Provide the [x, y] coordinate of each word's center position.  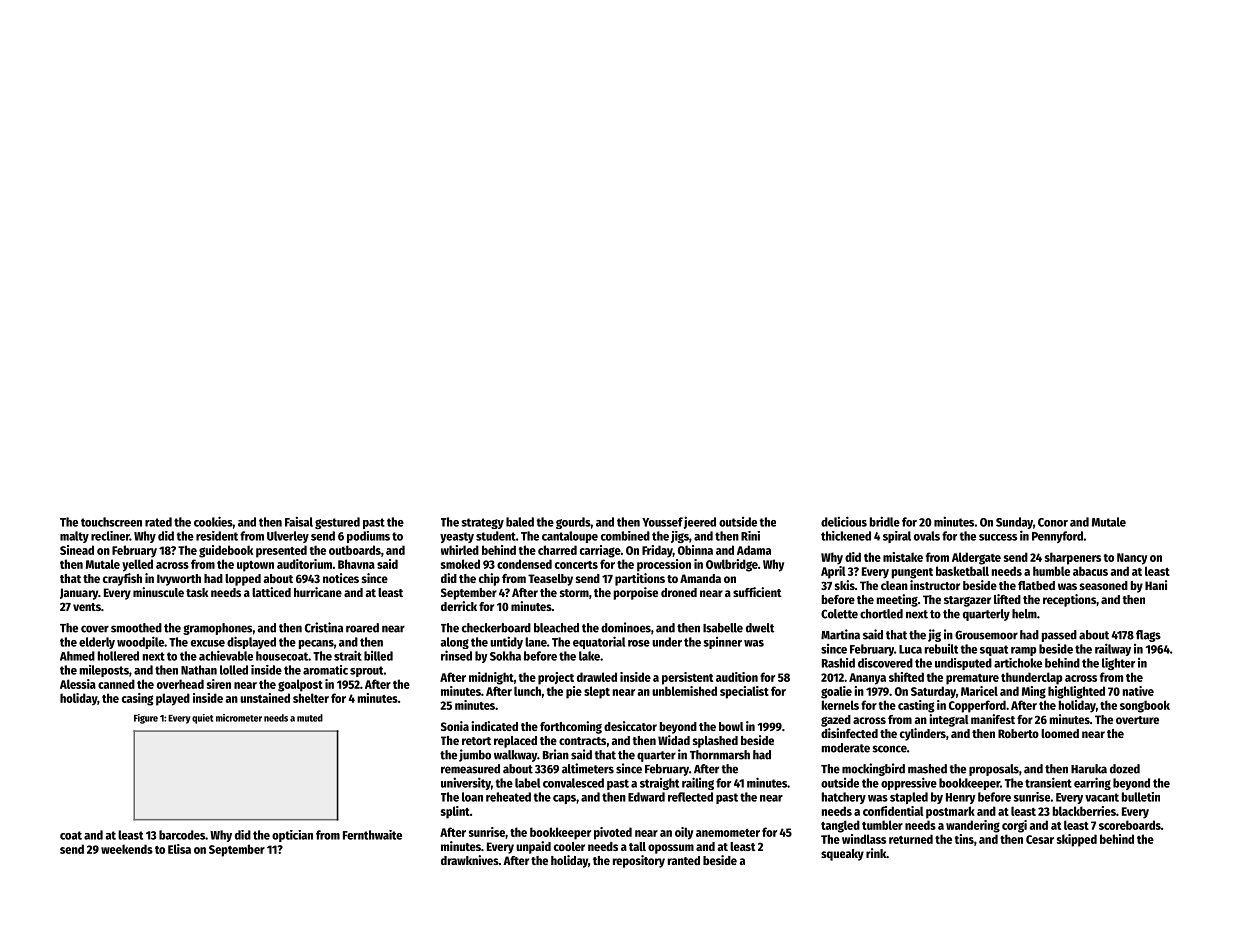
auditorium [304, 564]
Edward [646, 797]
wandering [973, 826]
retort [476, 741]
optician [292, 836]
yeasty [457, 537]
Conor [1053, 522]
